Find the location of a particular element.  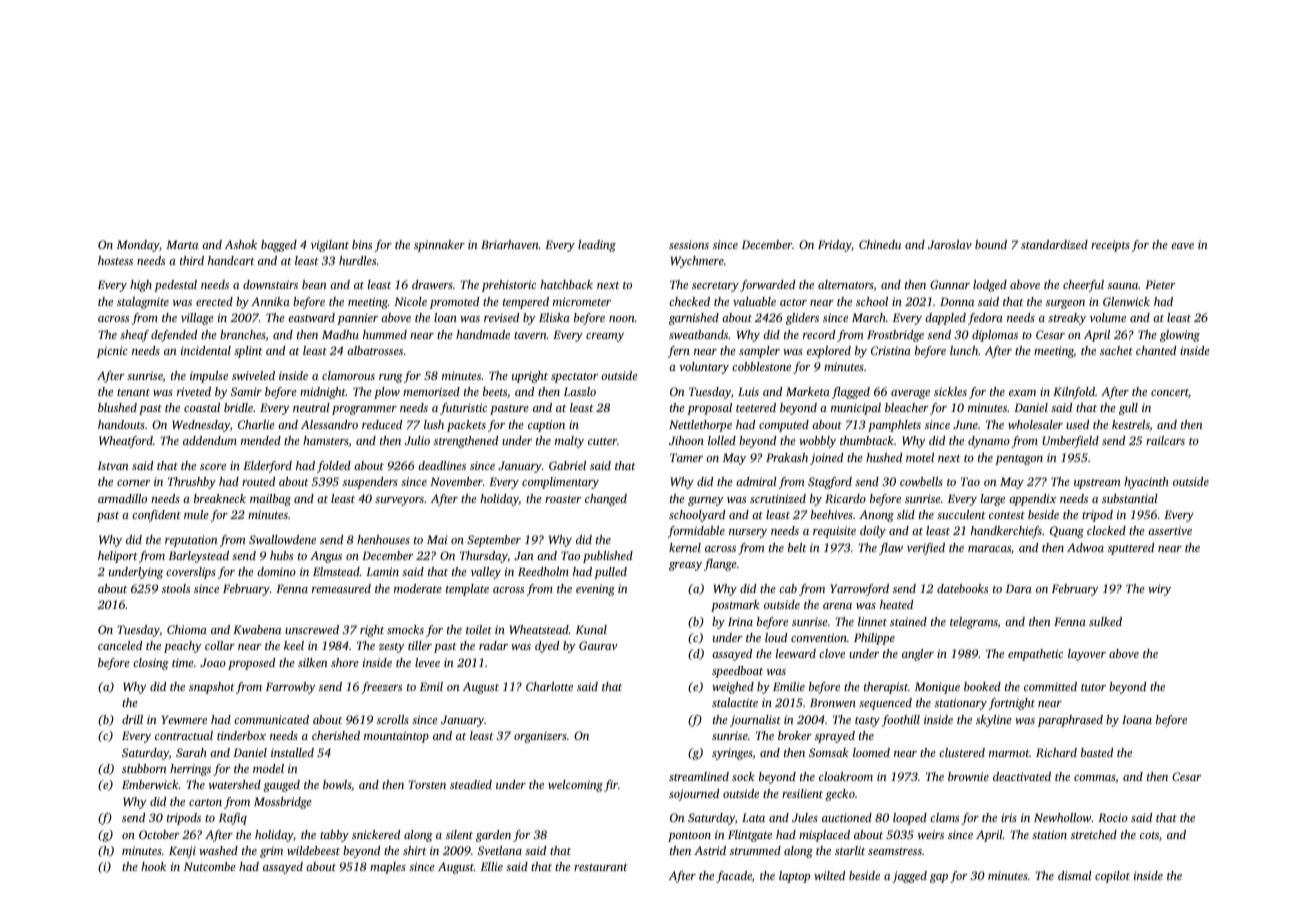

eave is located at coordinates (1182, 246).
